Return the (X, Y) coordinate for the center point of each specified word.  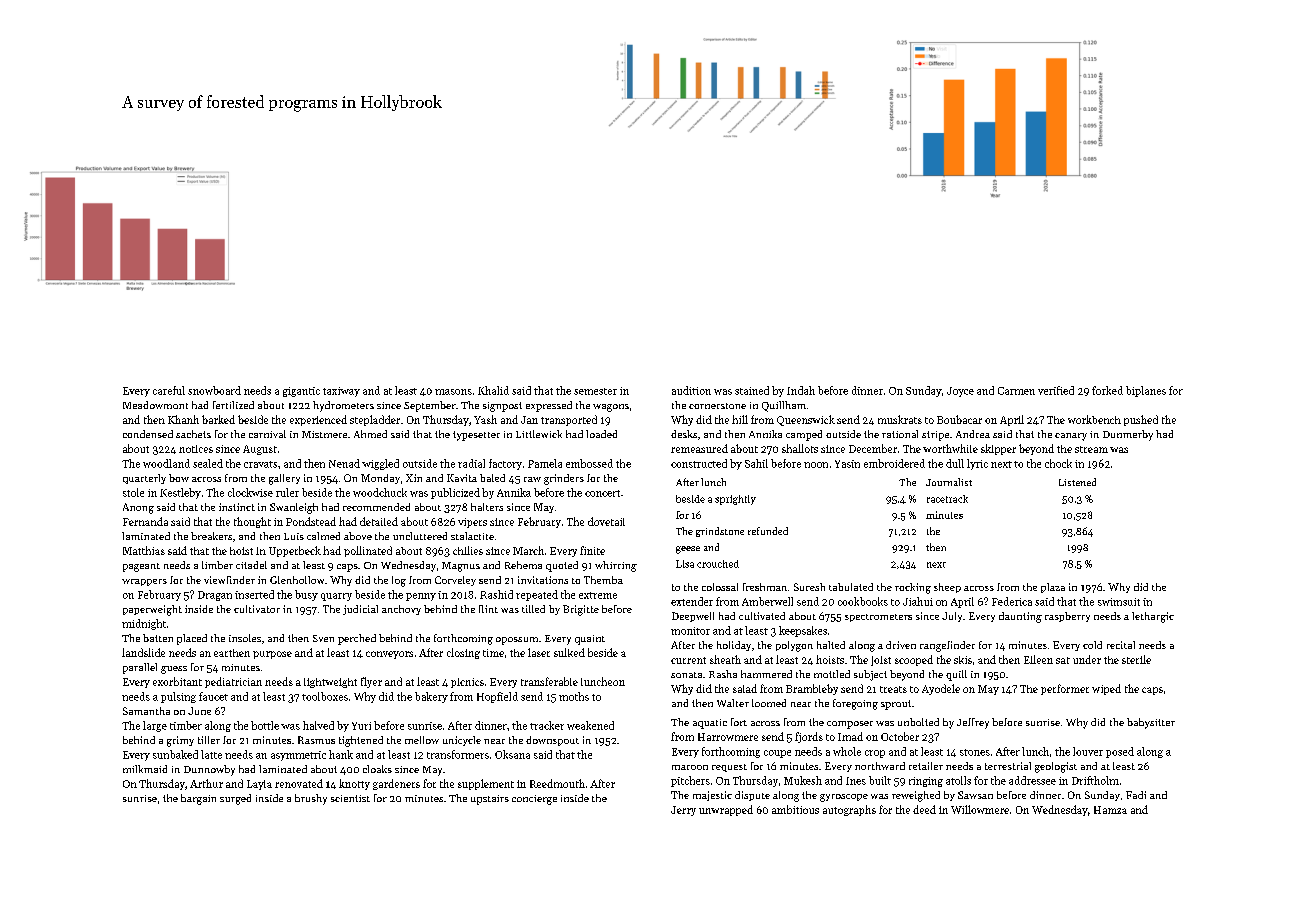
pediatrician (233, 682)
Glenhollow (297, 580)
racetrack (947, 499)
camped (804, 435)
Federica (1012, 601)
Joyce (960, 392)
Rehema (523, 565)
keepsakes (803, 631)
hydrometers (343, 406)
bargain (198, 799)
